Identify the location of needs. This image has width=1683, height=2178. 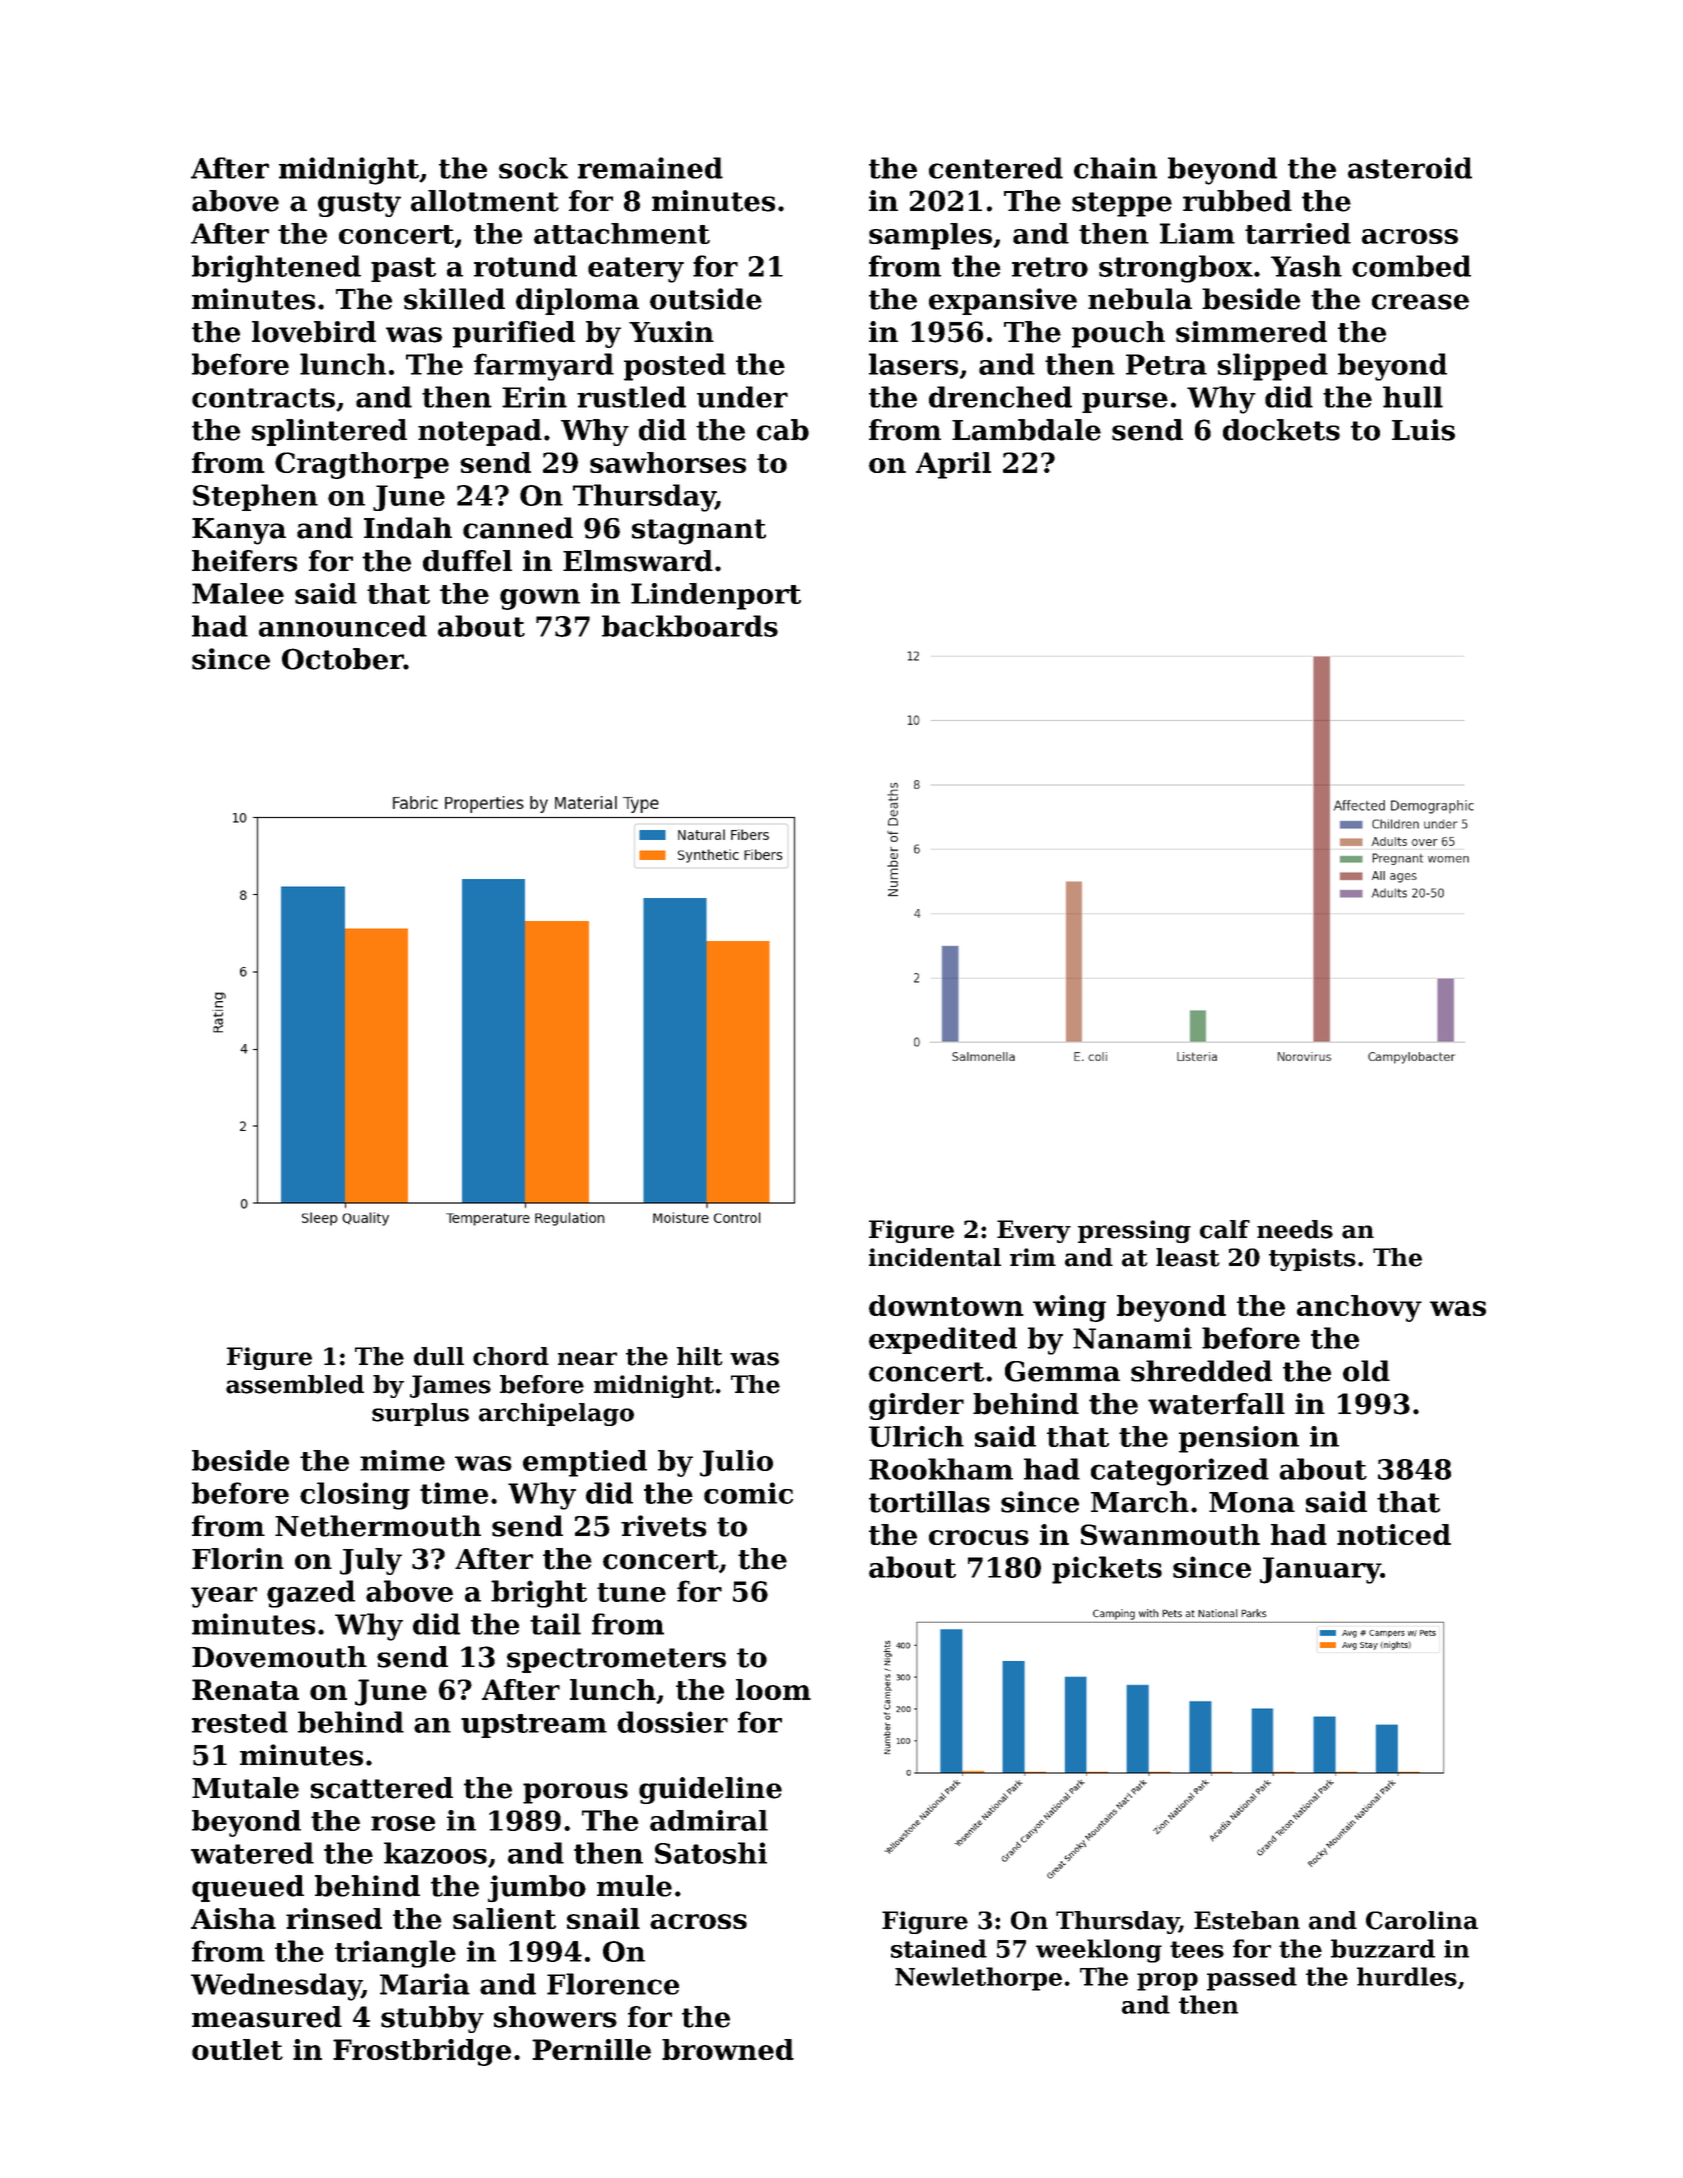
(1295, 1229).
